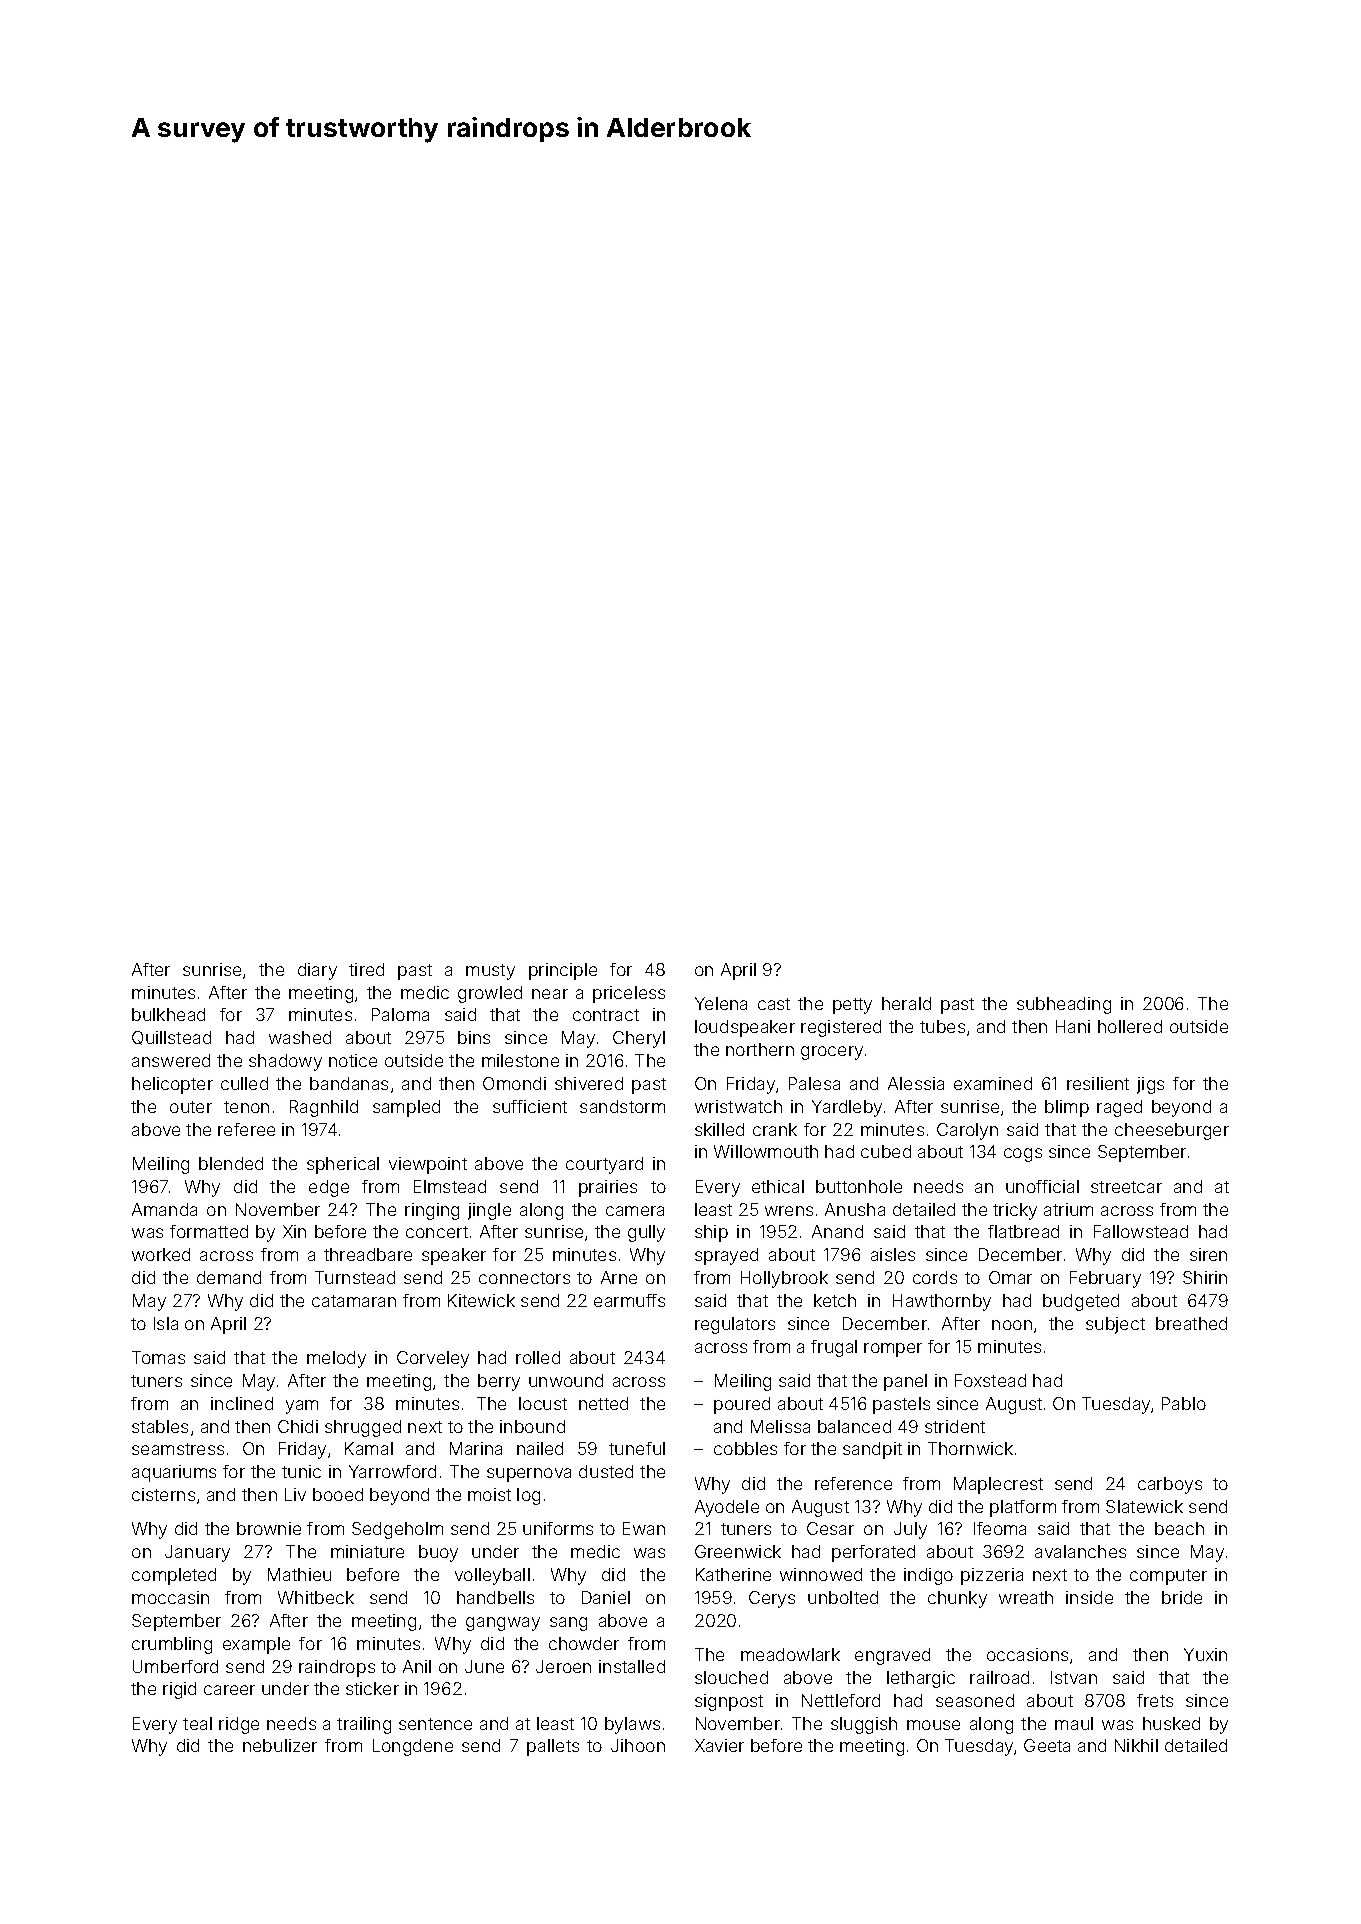  What do you see at coordinates (300, 1037) in the image?
I see `washed` at bounding box center [300, 1037].
